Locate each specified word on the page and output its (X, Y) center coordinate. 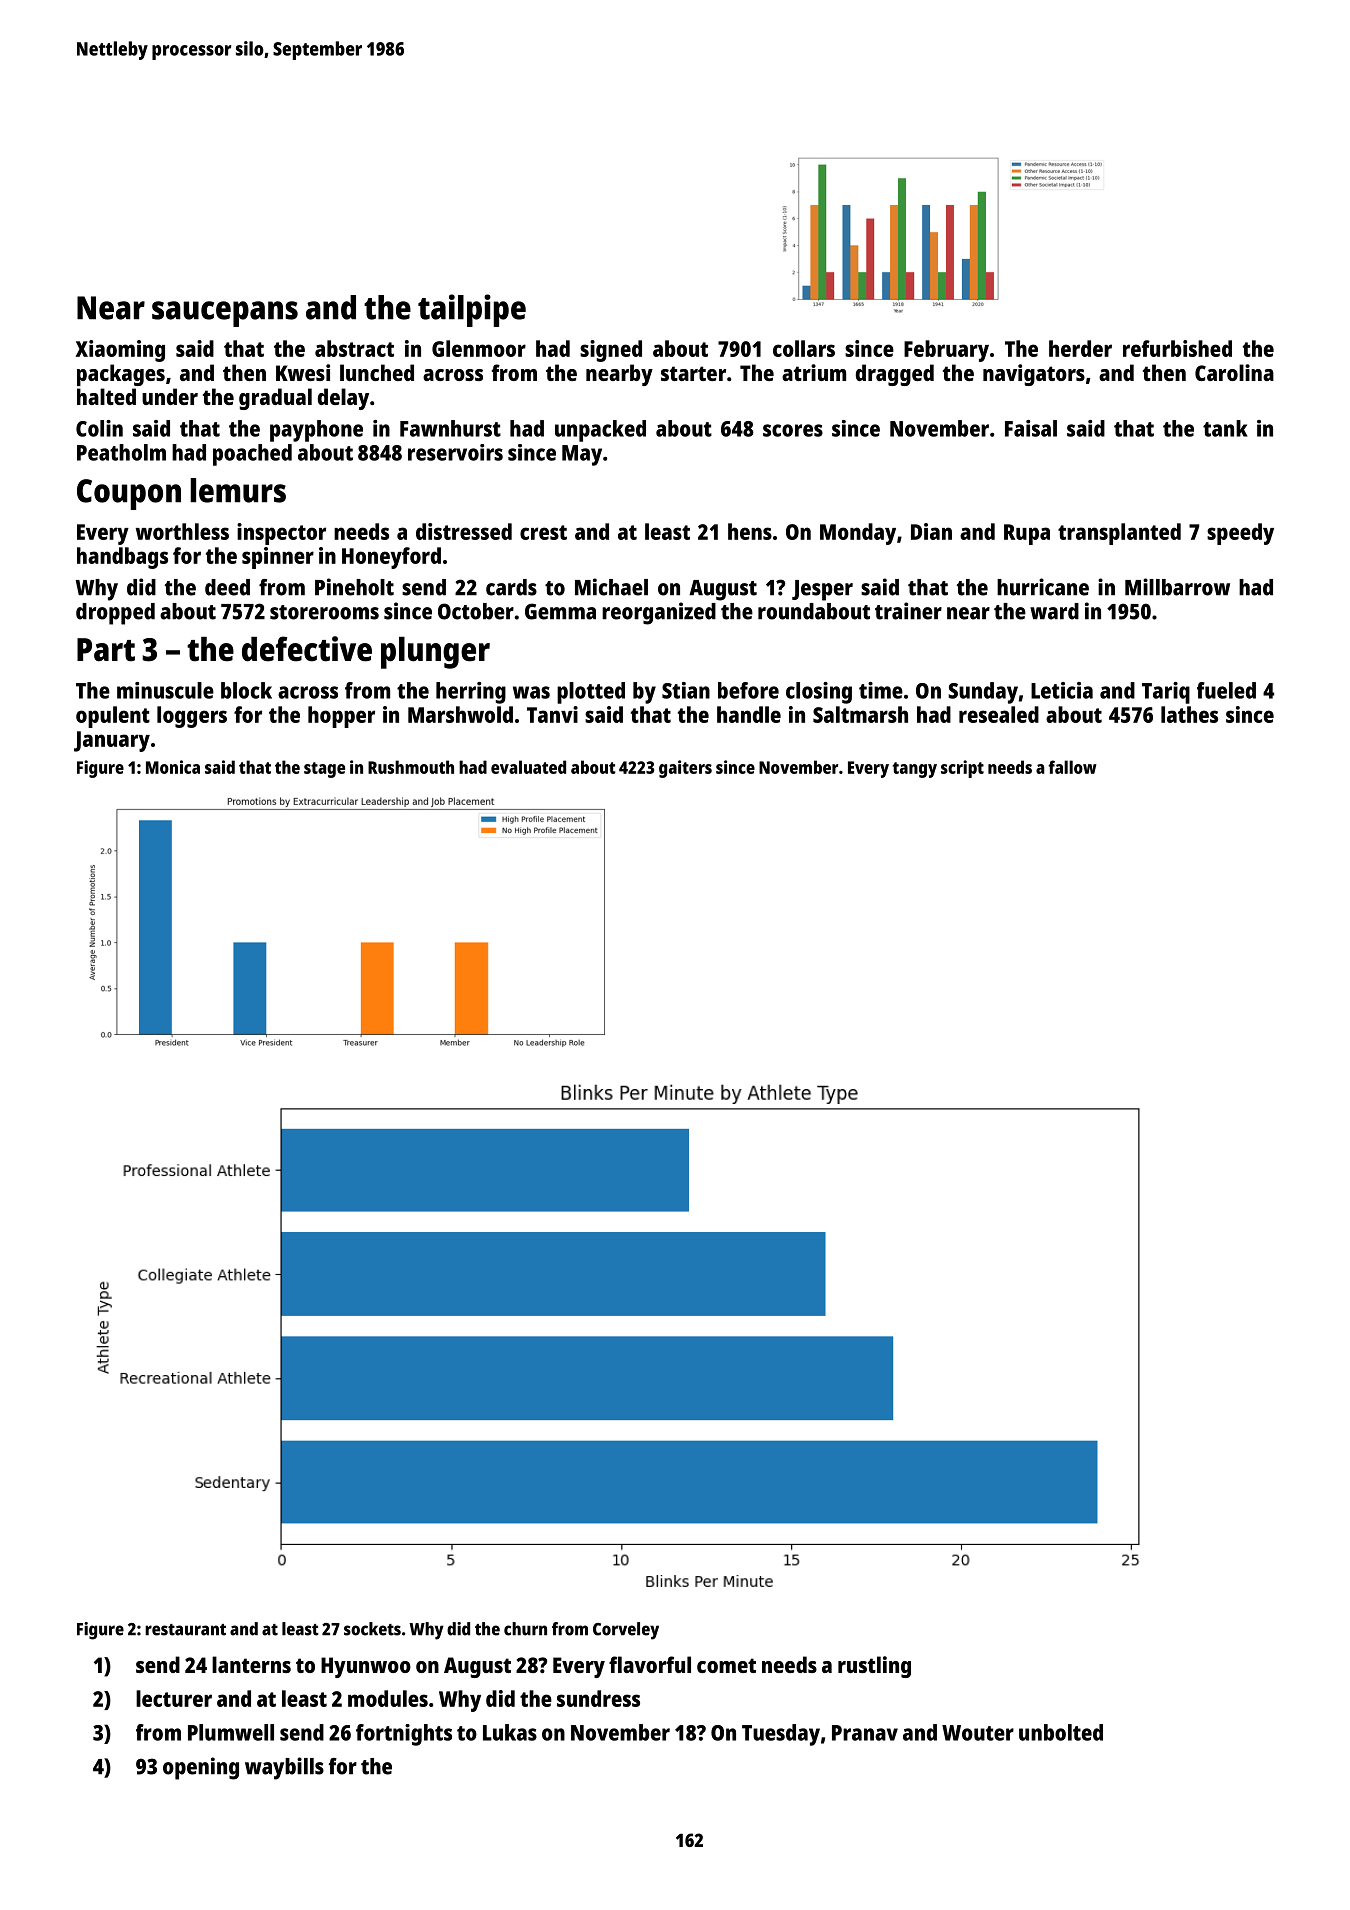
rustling (874, 1667)
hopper (341, 717)
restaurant (185, 1630)
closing (819, 693)
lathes (1189, 714)
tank (1225, 428)
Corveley (626, 1631)
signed (611, 351)
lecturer (174, 1698)
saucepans (225, 314)
